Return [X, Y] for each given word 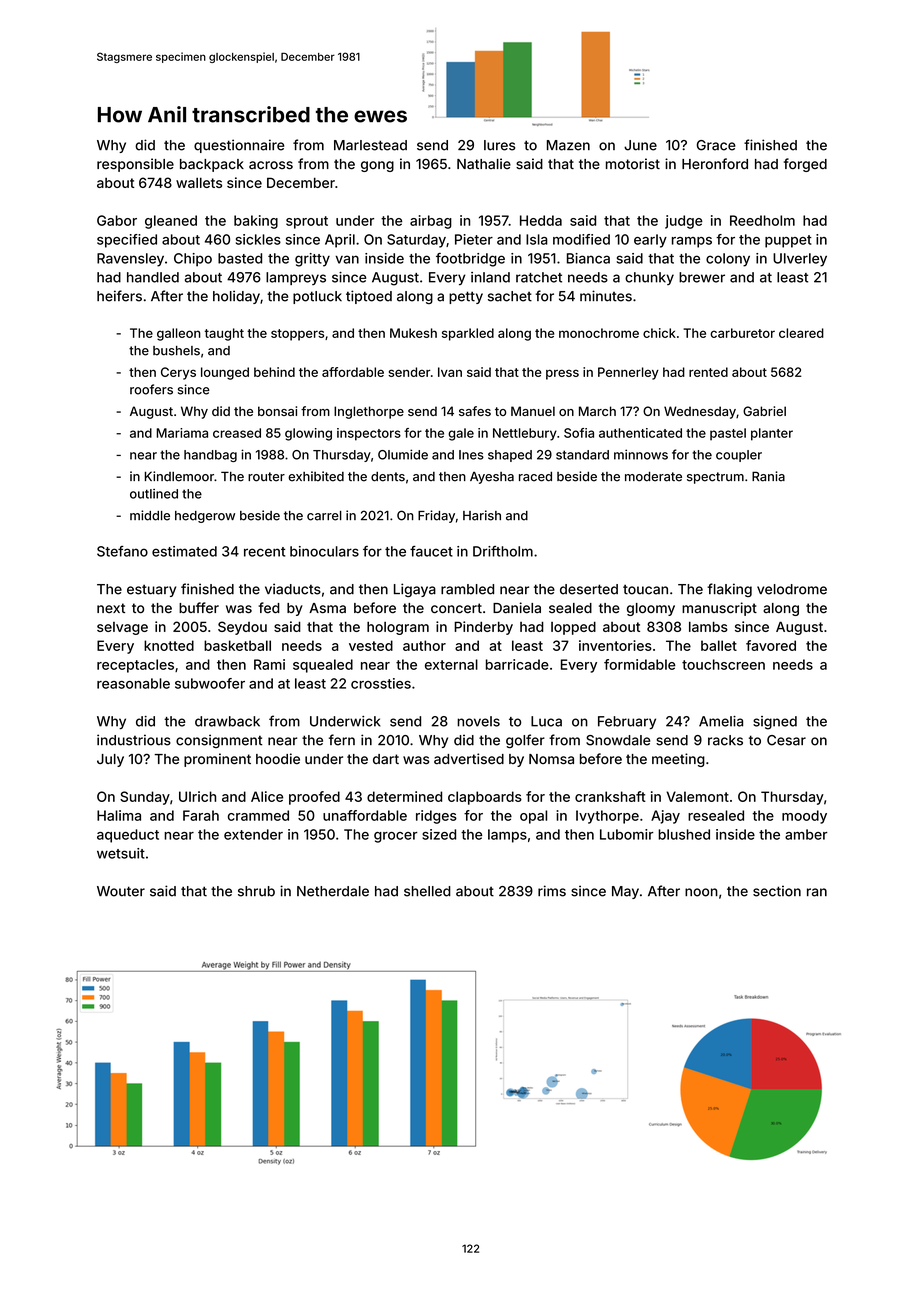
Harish [482, 515]
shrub [256, 891]
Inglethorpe [369, 412]
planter [772, 434]
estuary [151, 591]
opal [533, 817]
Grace [716, 145]
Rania [768, 476]
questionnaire [239, 146]
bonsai [277, 411]
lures [499, 145]
